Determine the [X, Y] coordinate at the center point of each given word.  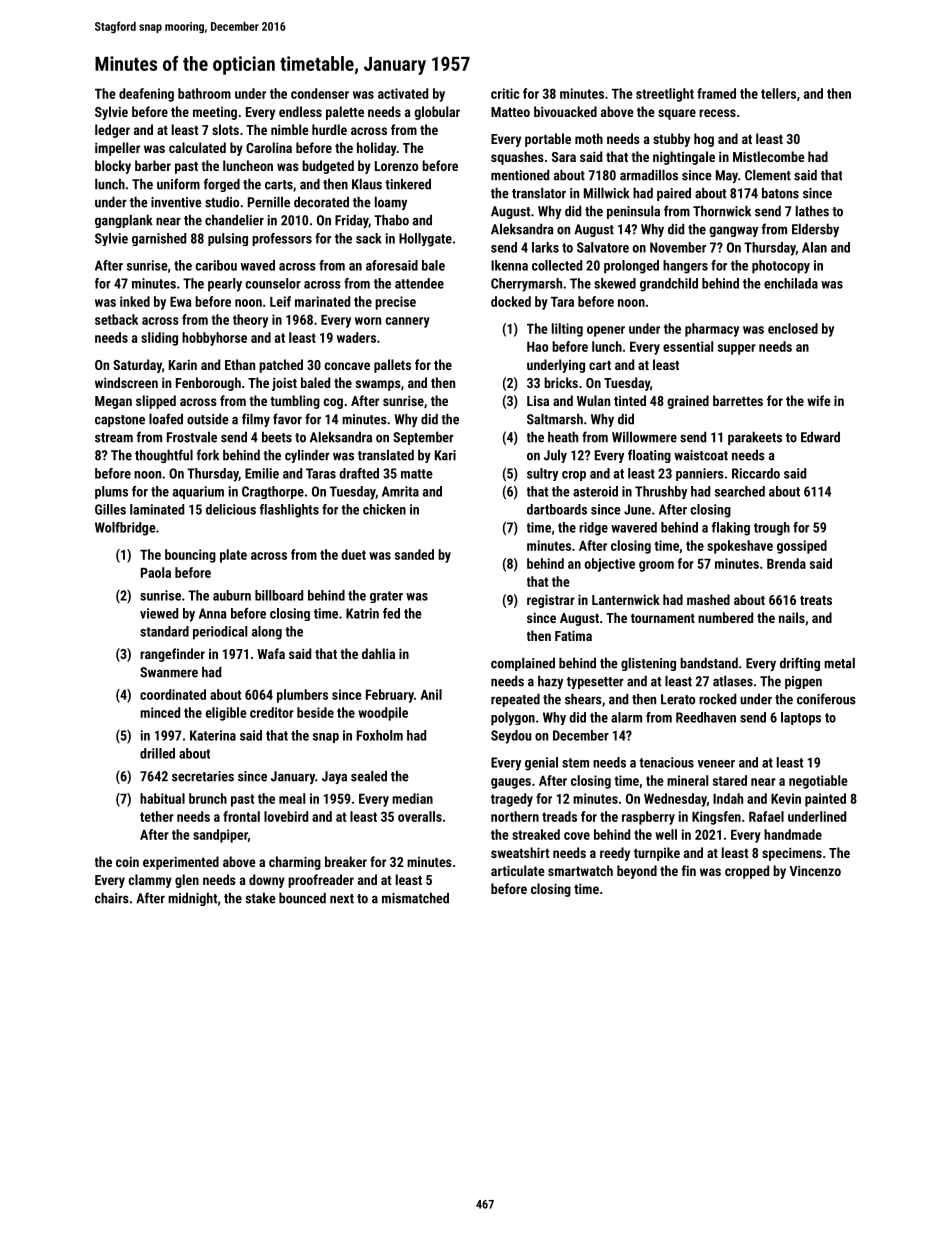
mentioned [520, 175]
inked [135, 301]
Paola [156, 572]
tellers [778, 93]
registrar [551, 601]
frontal [241, 816]
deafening [146, 95]
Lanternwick [626, 599]
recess [717, 113]
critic [505, 93]
